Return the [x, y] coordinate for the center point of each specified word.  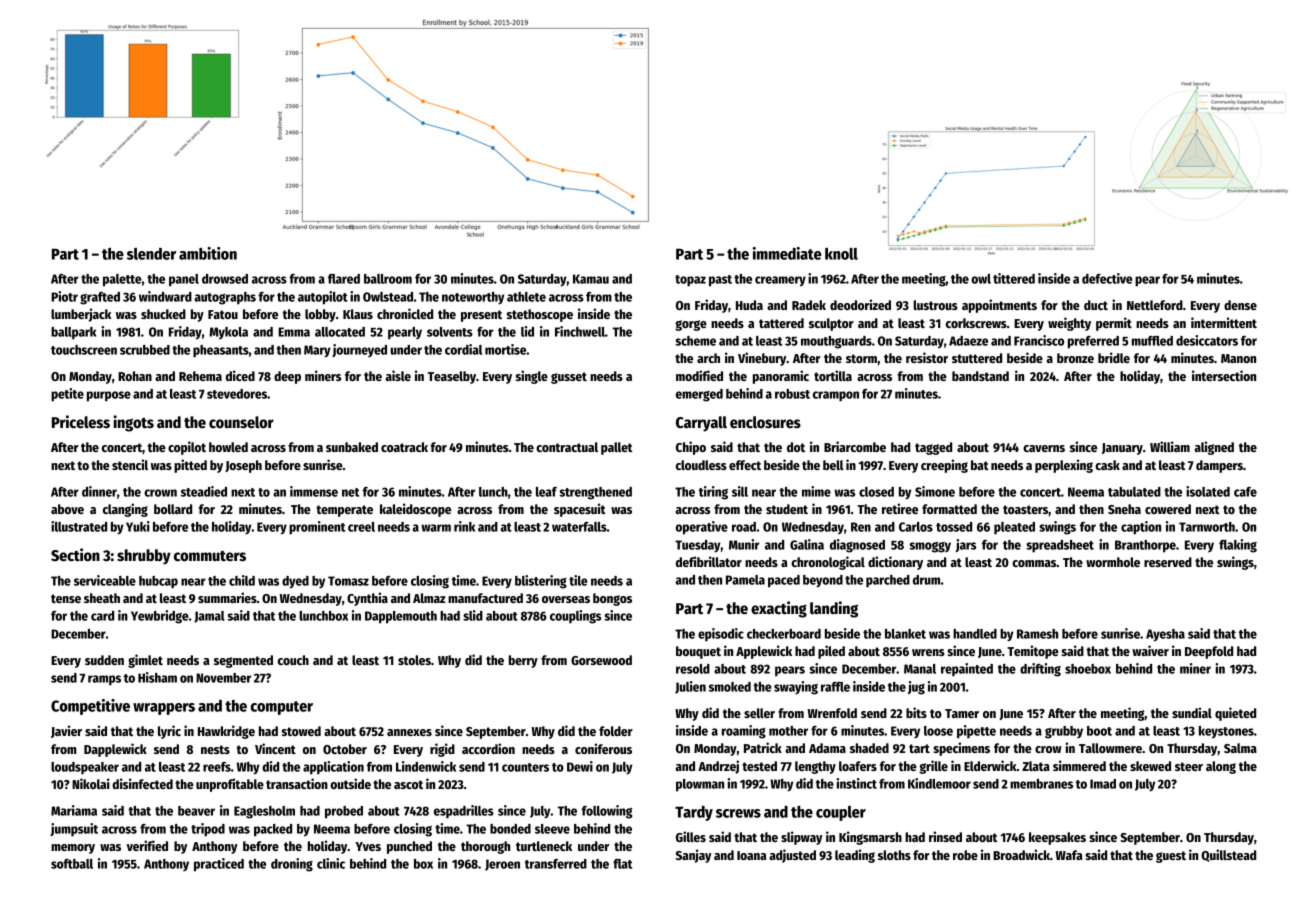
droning [292, 865]
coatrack [404, 447]
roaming [744, 732]
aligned [1214, 448]
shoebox [1088, 669]
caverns [1044, 448]
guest [1171, 857]
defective [1107, 278]
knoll [841, 254]
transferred [556, 864]
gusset [569, 378]
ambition [208, 253]
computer [281, 708]
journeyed [359, 350]
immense [314, 491]
